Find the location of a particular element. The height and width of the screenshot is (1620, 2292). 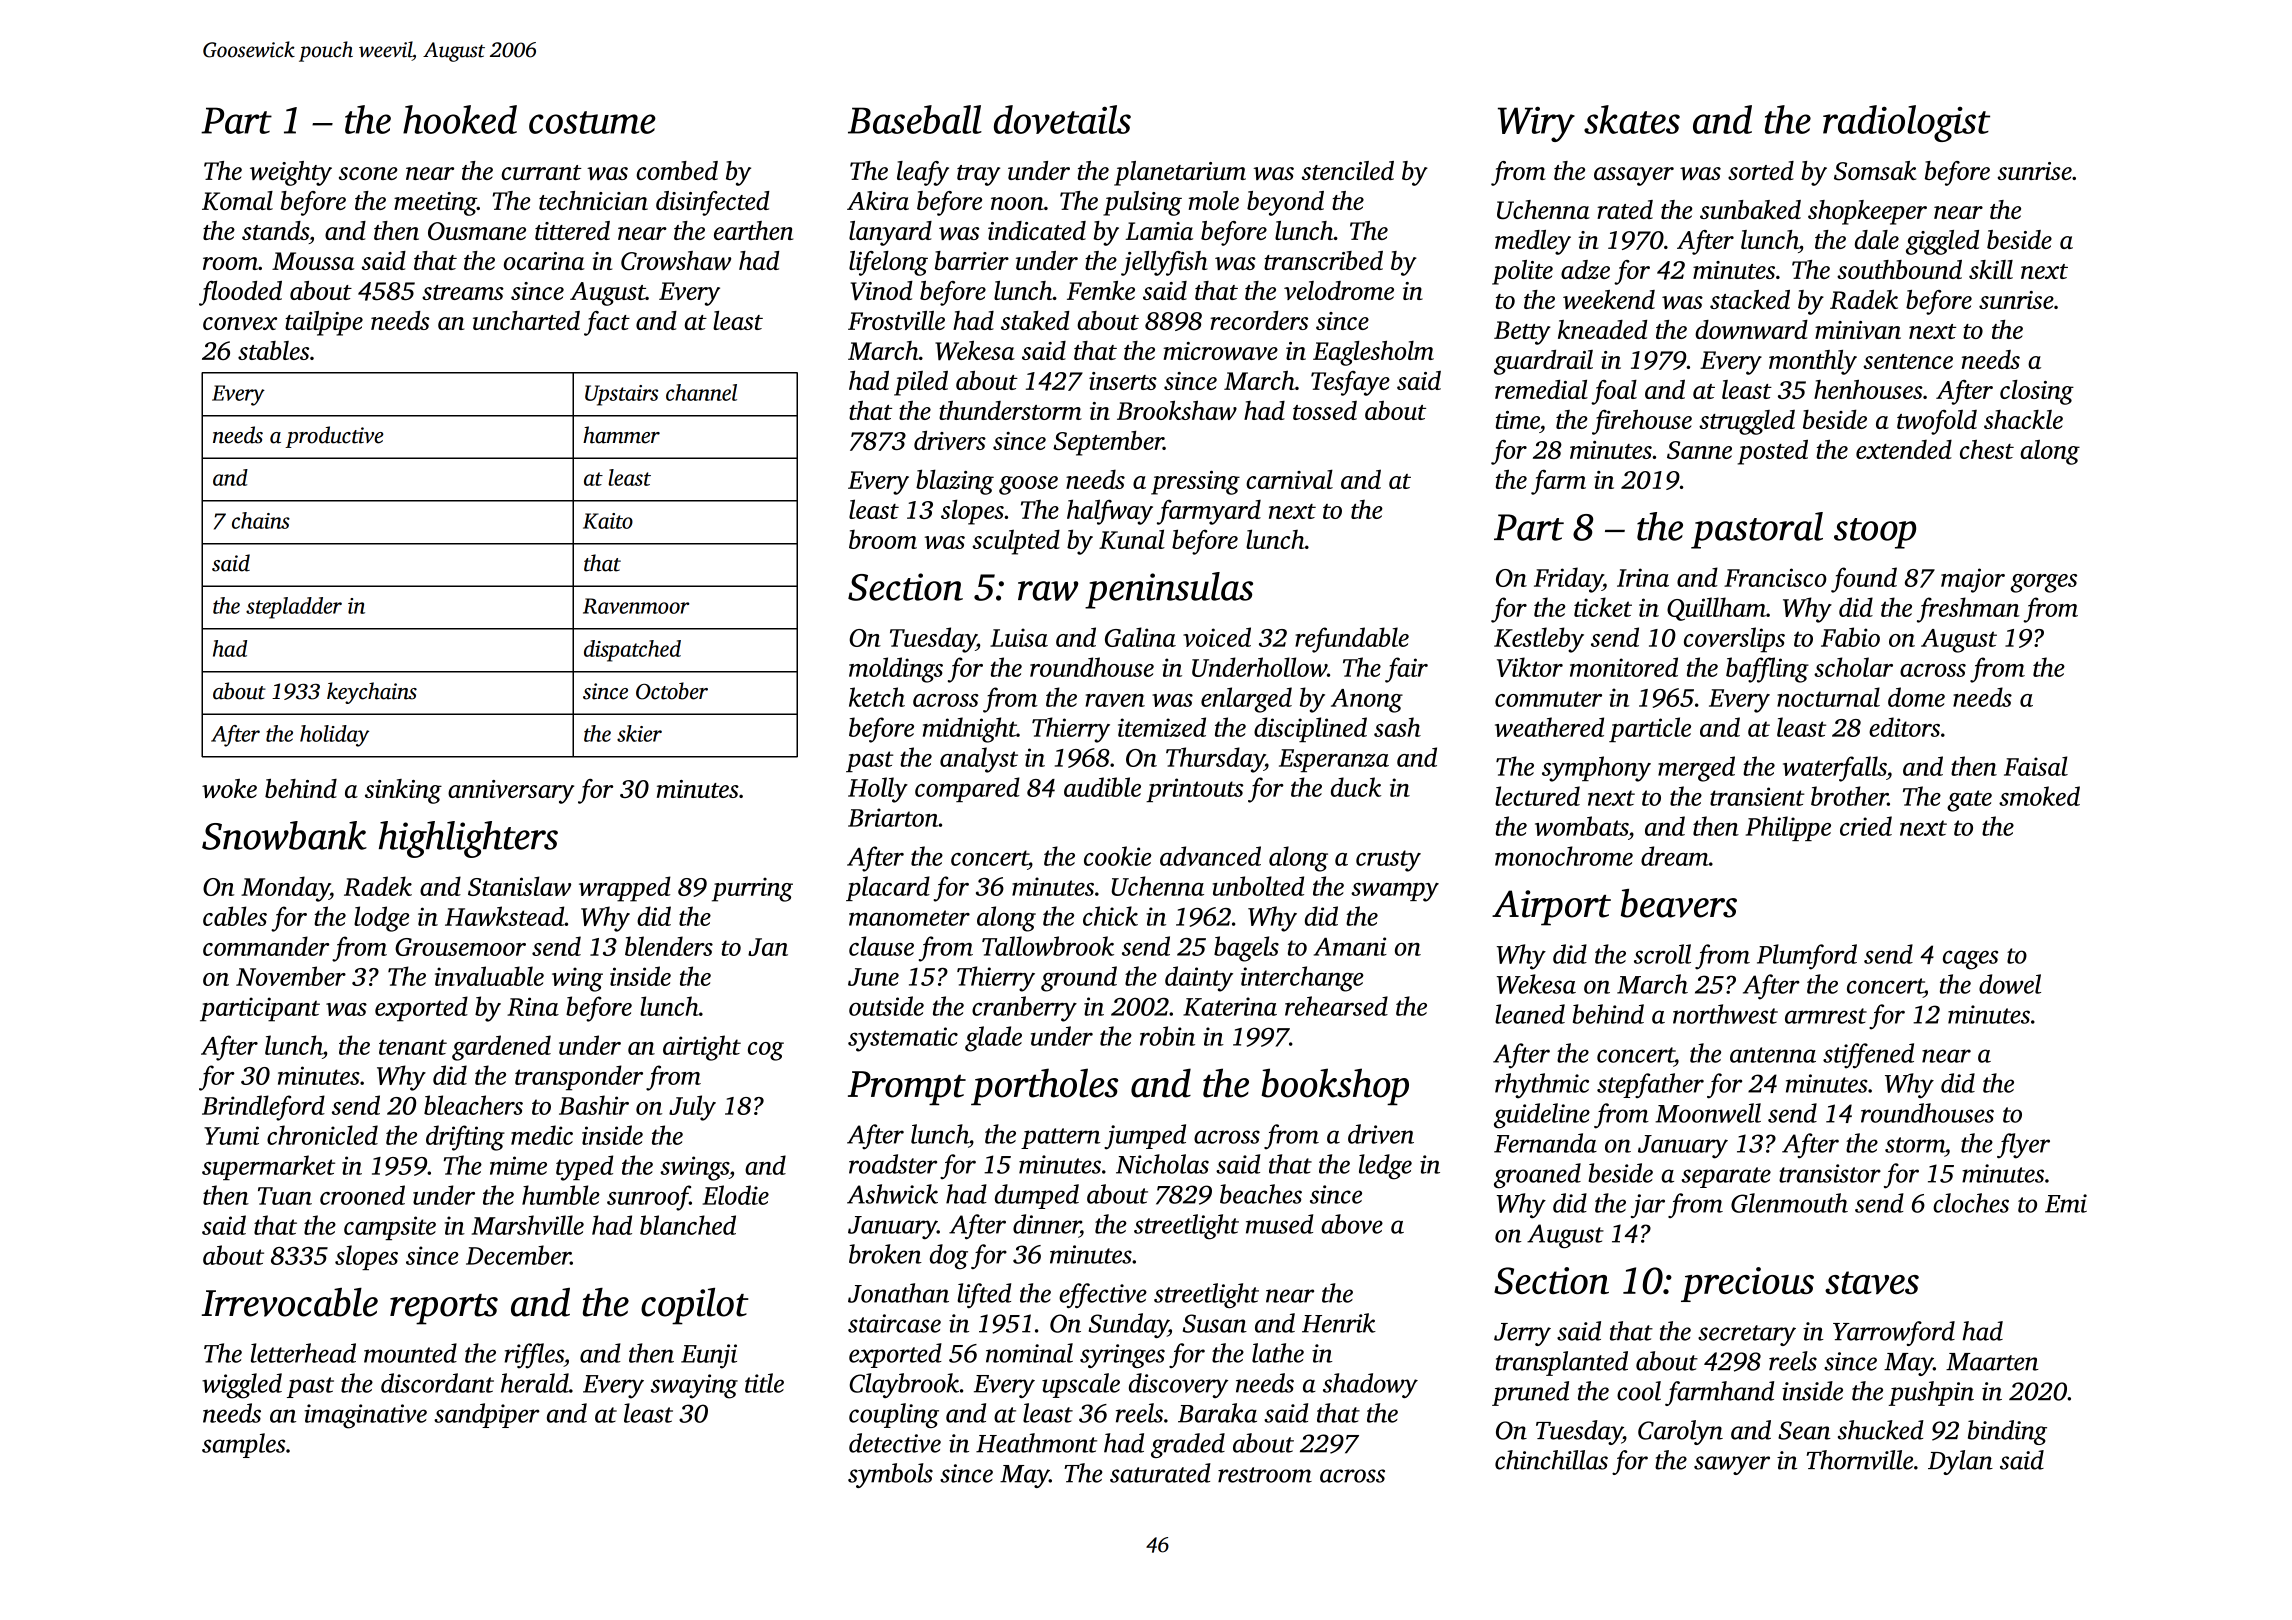

shackle is located at coordinates (2023, 419).
